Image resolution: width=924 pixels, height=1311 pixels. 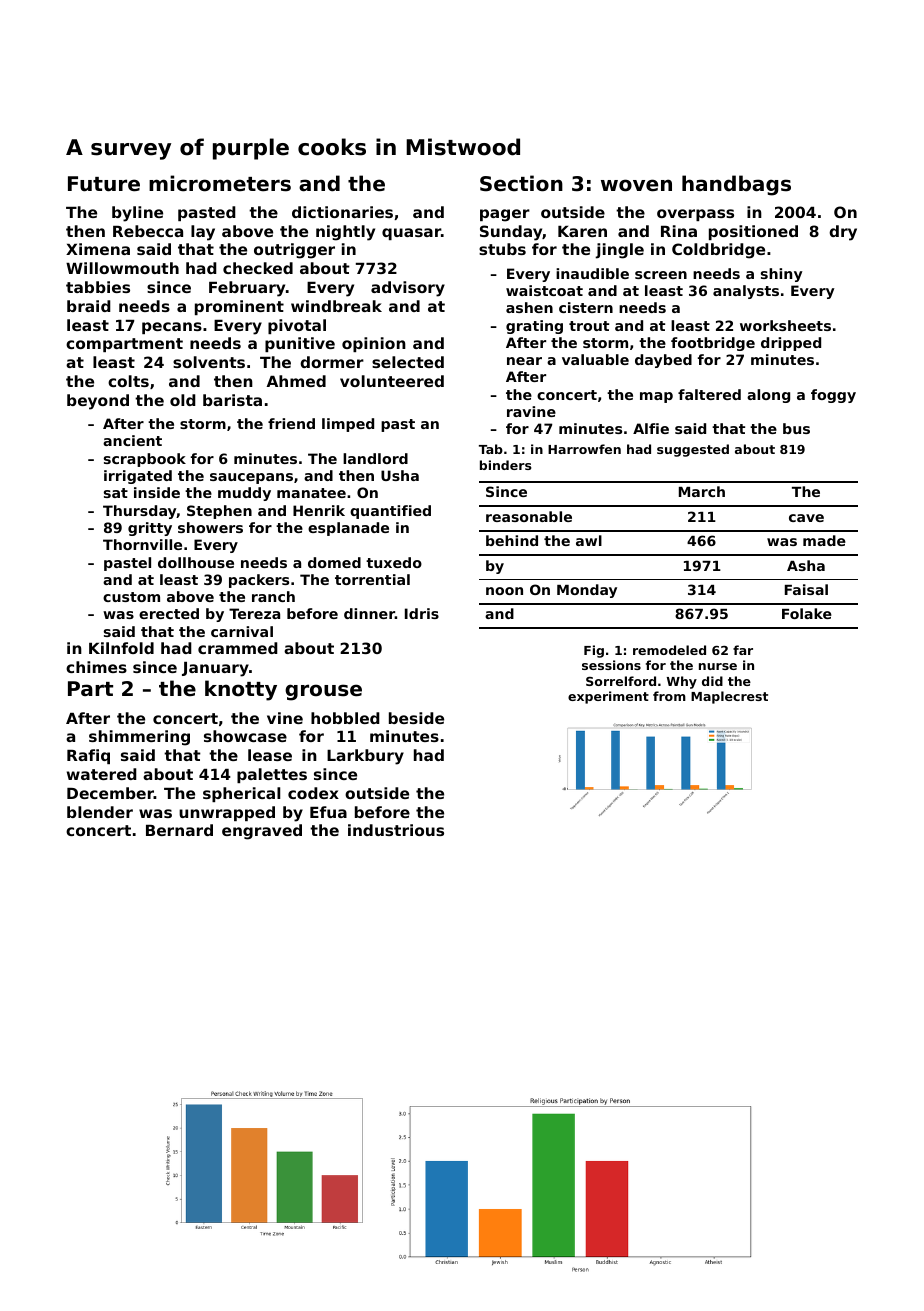 What do you see at coordinates (416, 718) in the image?
I see `beside` at bounding box center [416, 718].
